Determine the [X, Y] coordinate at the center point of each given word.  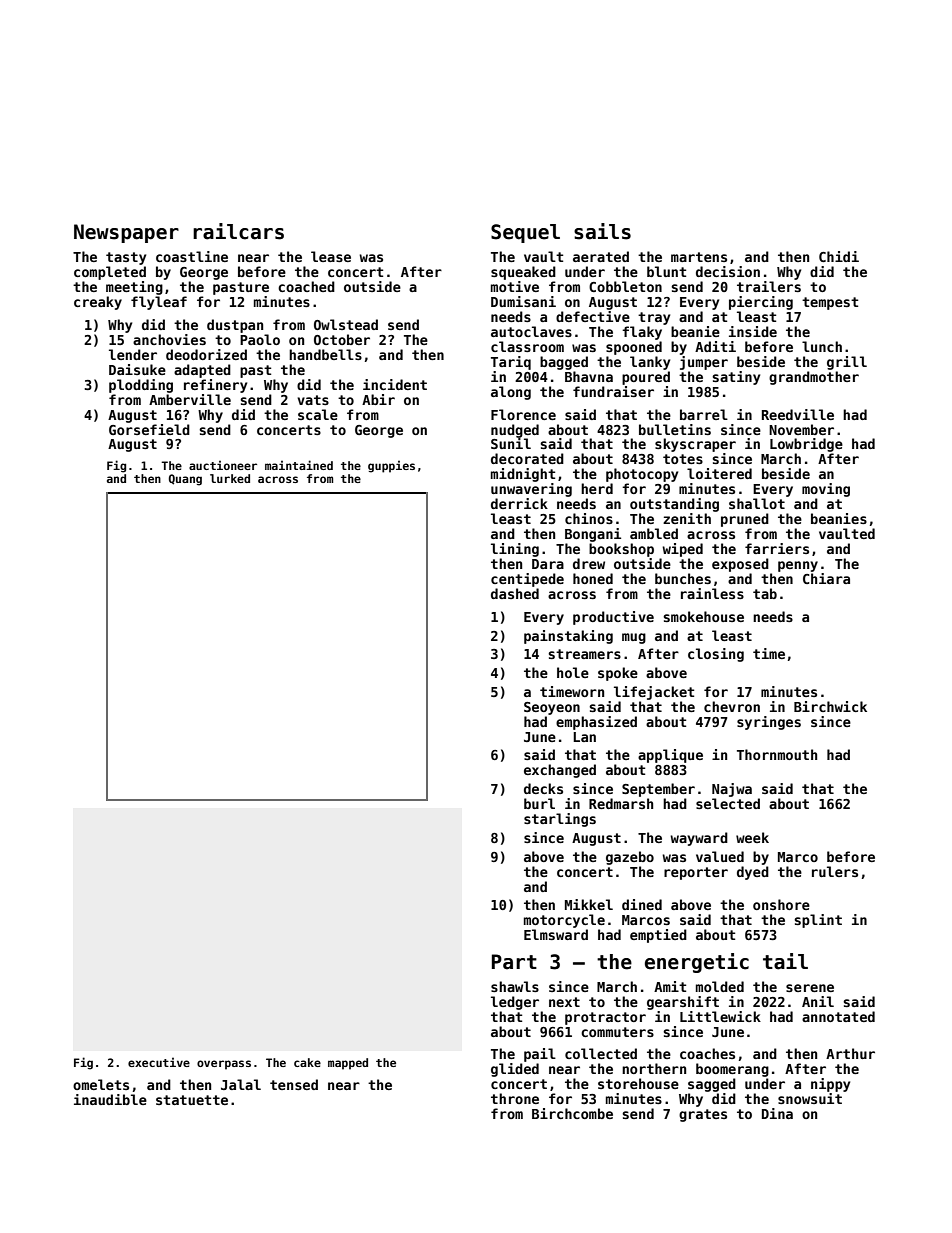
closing [716, 655]
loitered [719, 473]
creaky [98, 303]
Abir [378, 399]
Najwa [732, 790]
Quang [185, 480]
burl [539, 803]
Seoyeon [552, 708]
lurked [230, 478]
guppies [391, 466]
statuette [192, 1100]
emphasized [596, 723]
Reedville [798, 414]
